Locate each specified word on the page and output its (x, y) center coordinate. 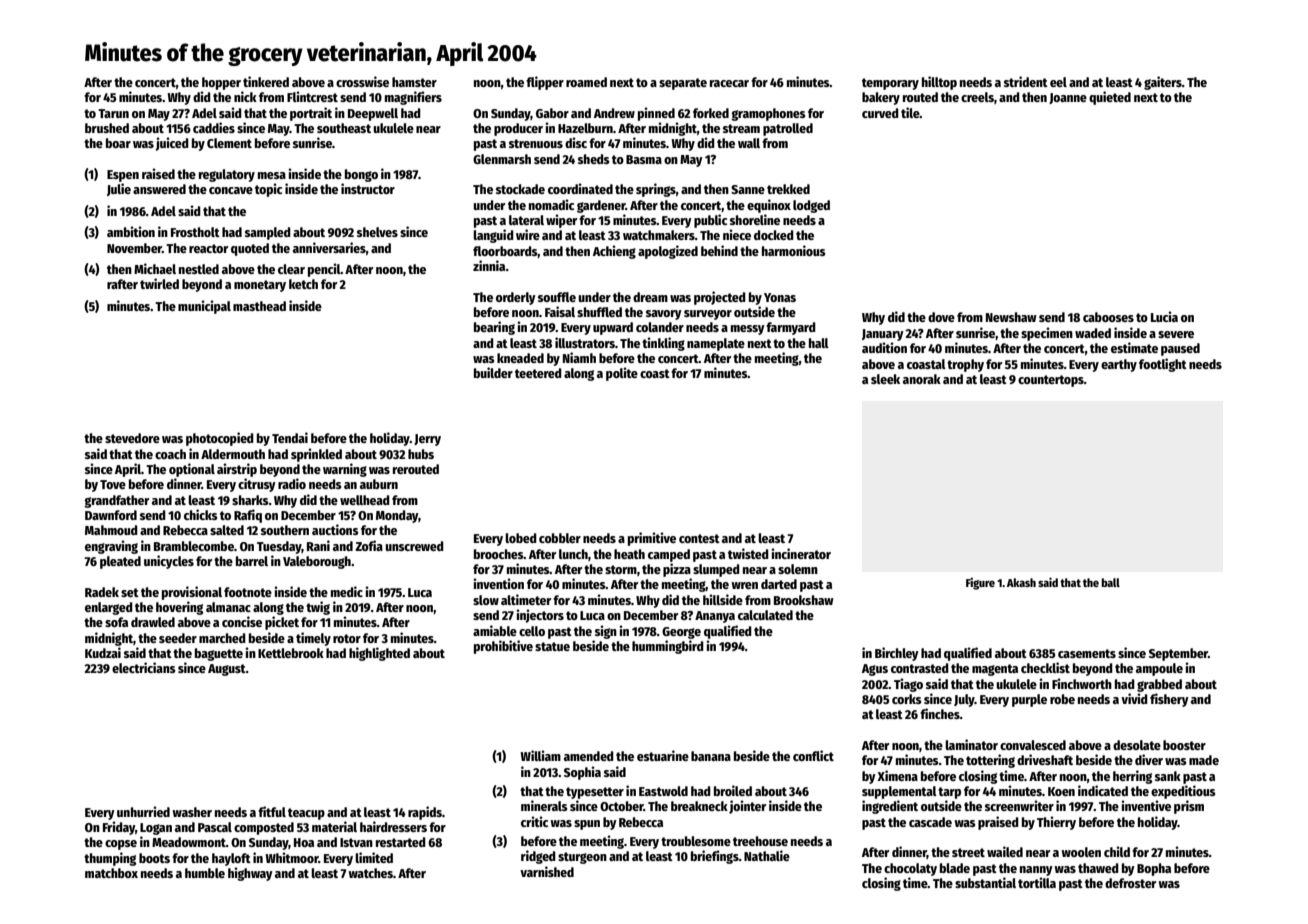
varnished (547, 871)
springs (656, 190)
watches (370, 873)
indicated (1103, 790)
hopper (221, 83)
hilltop (939, 83)
